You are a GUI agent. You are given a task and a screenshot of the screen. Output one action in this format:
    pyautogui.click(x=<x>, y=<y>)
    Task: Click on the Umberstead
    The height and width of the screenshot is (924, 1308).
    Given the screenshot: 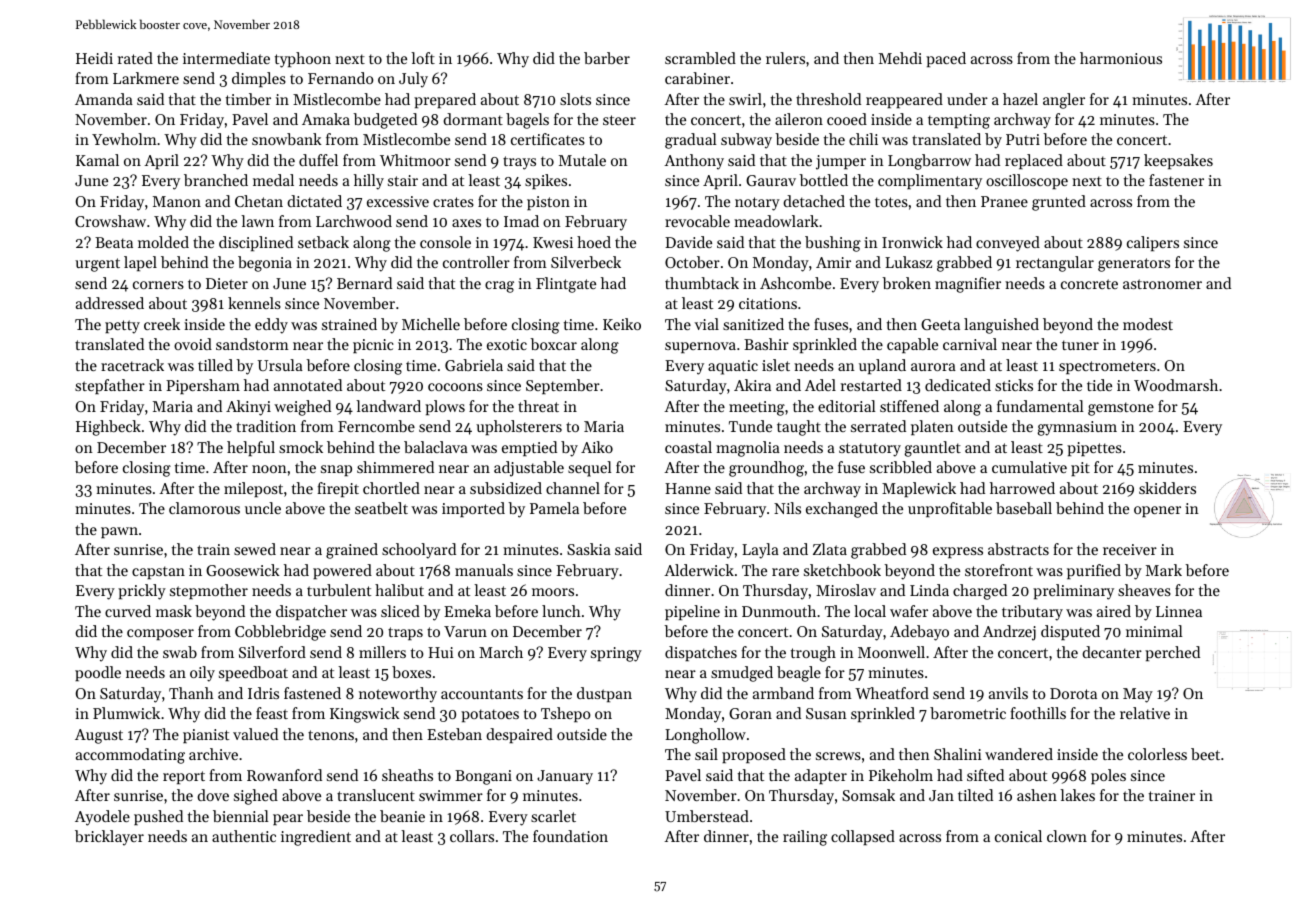 What is the action you would take?
    pyautogui.click(x=707, y=816)
